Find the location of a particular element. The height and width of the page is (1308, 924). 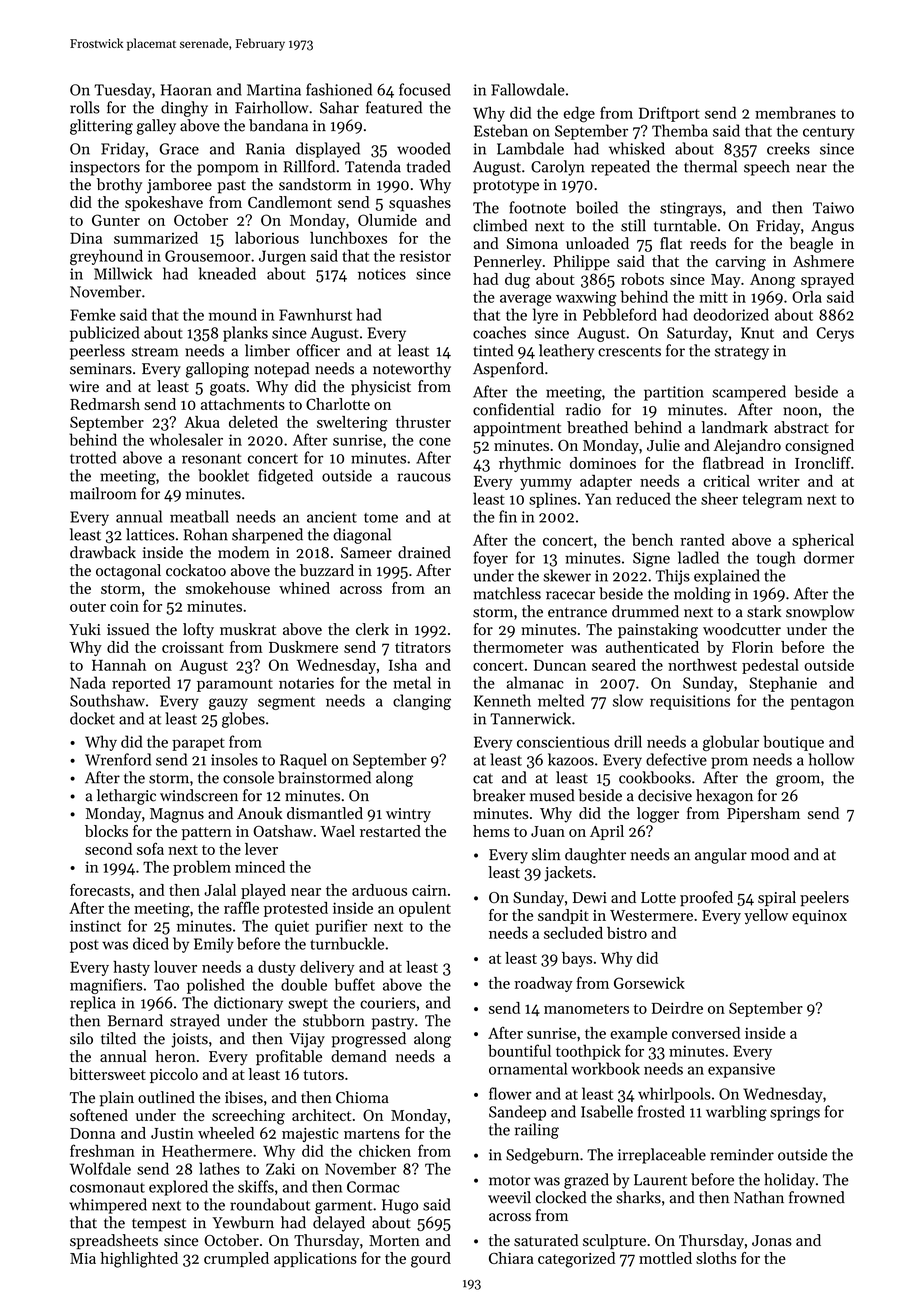

couriers is located at coordinates (388, 1003).
